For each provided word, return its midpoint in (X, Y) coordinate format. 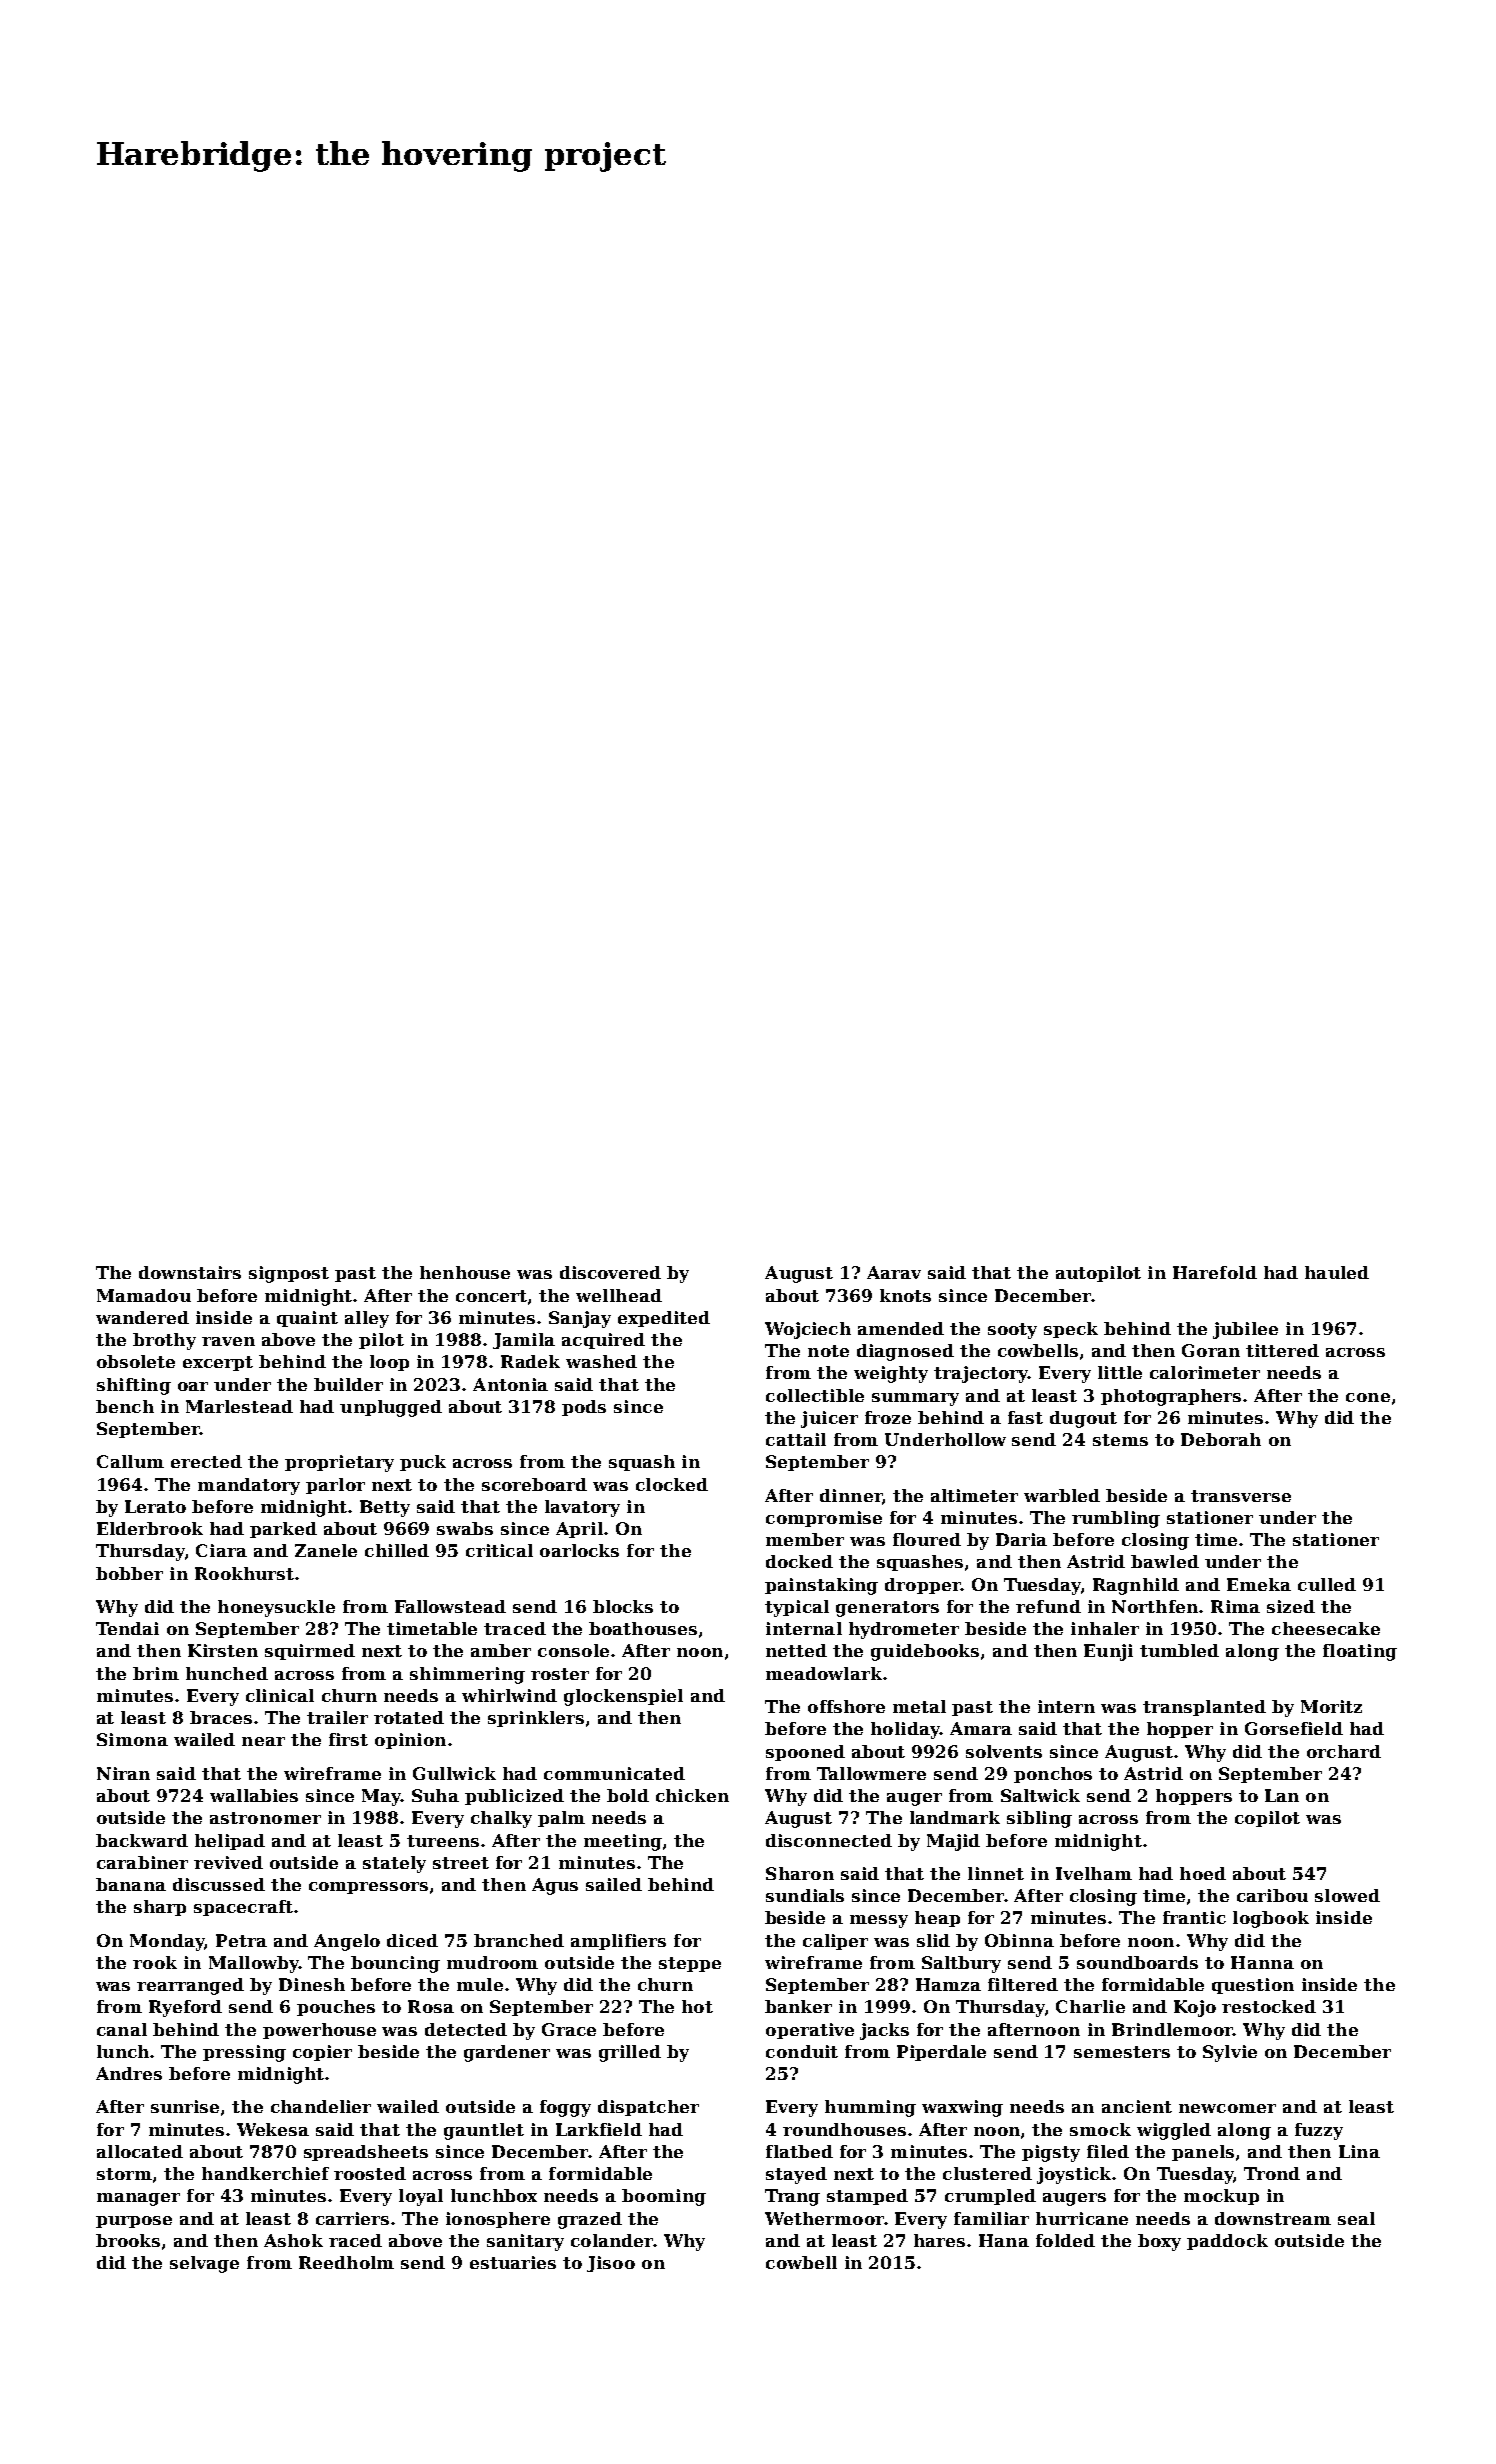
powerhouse (319, 2031)
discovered (610, 1272)
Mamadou (144, 1295)
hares (939, 2240)
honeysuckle (276, 1608)
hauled (1337, 1272)
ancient (1137, 2106)
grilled (630, 2053)
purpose (134, 2222)
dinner (851, 1495)
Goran (1211, 1350)
